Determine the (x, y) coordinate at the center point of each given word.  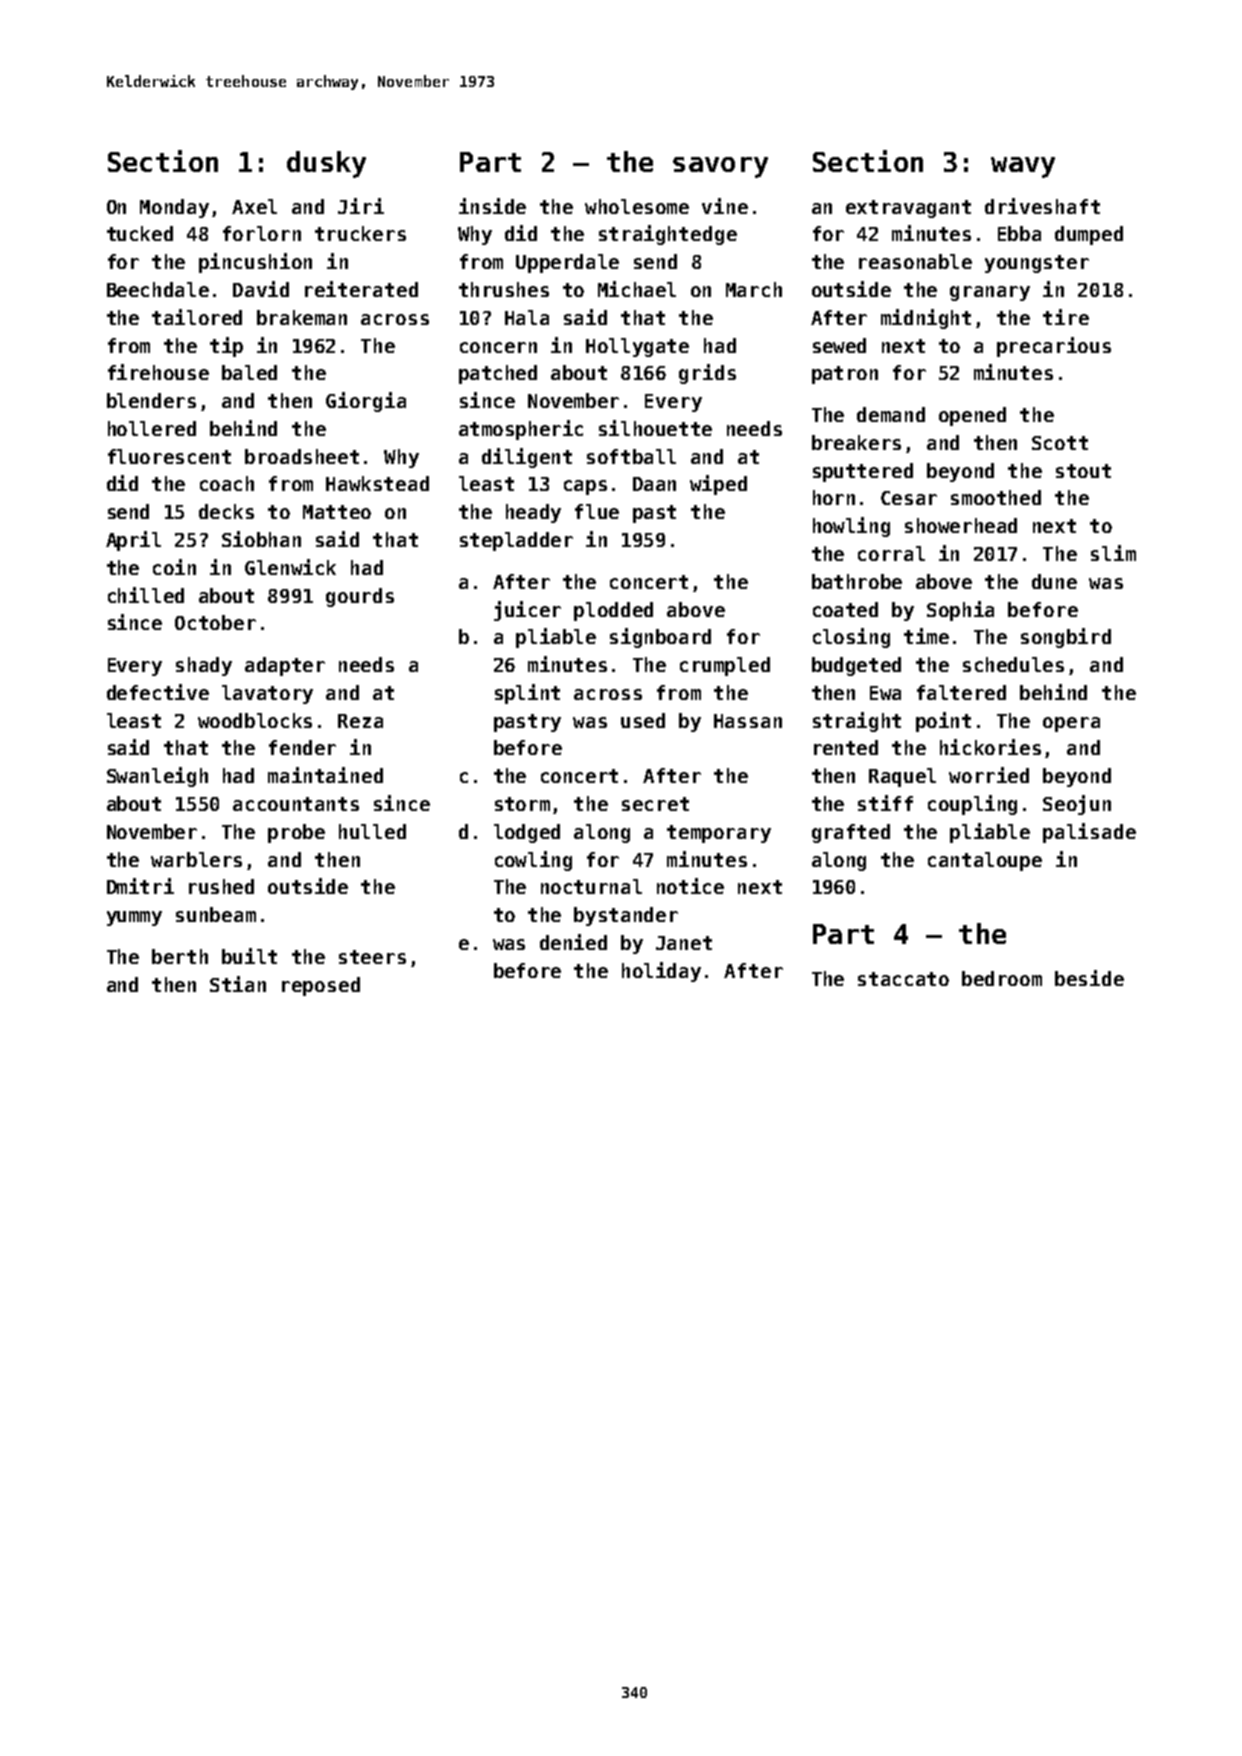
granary (990, 293)
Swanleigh (157, 777)
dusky (326, 164)
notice (690, 886)
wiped (718, 485)
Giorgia (366, 402)
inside (492, 206)
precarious (1054, 347)
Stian (238, 984)
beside (1089, 978)
